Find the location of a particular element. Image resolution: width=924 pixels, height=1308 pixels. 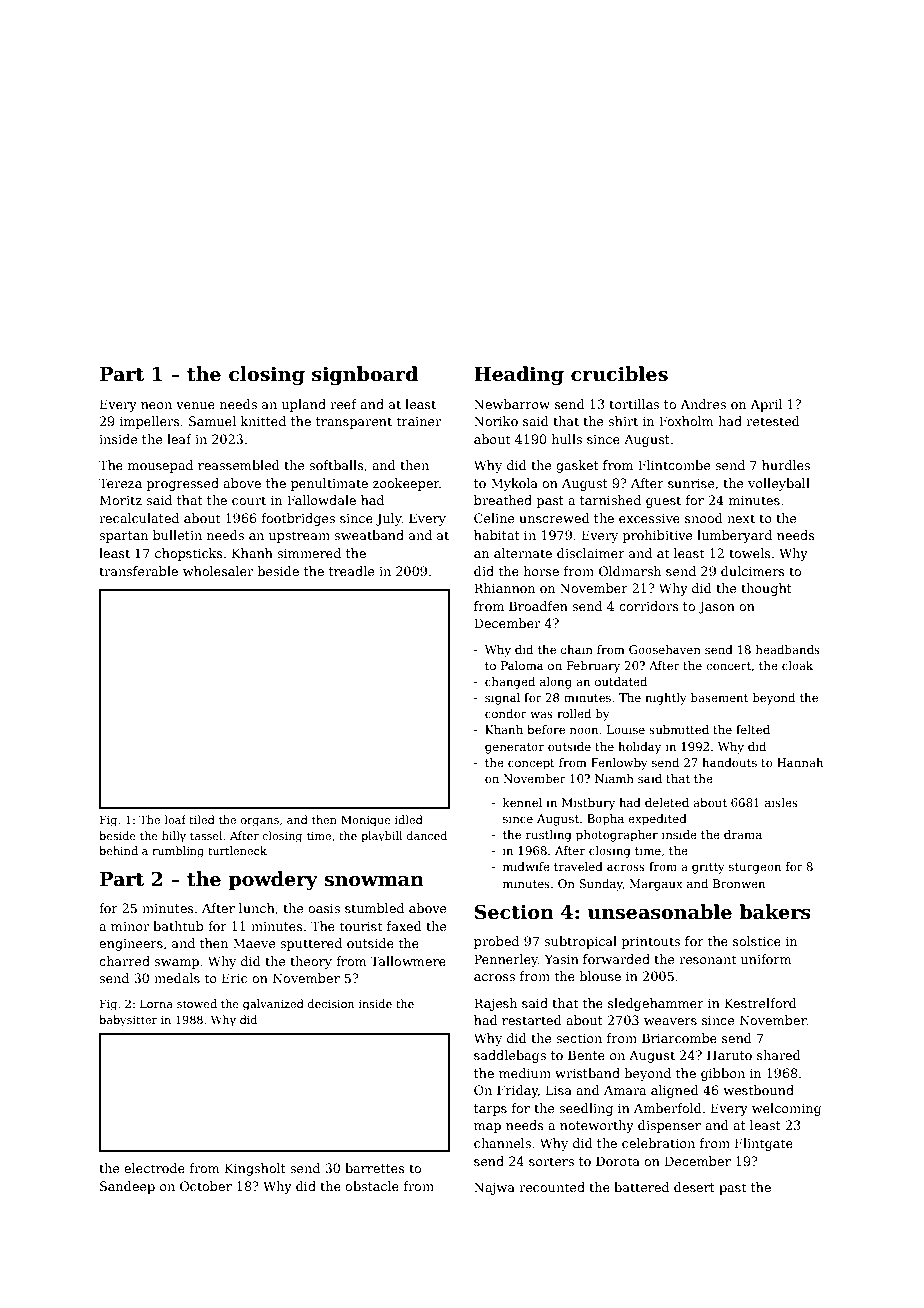

map is located at coordinates (487, 1128).
